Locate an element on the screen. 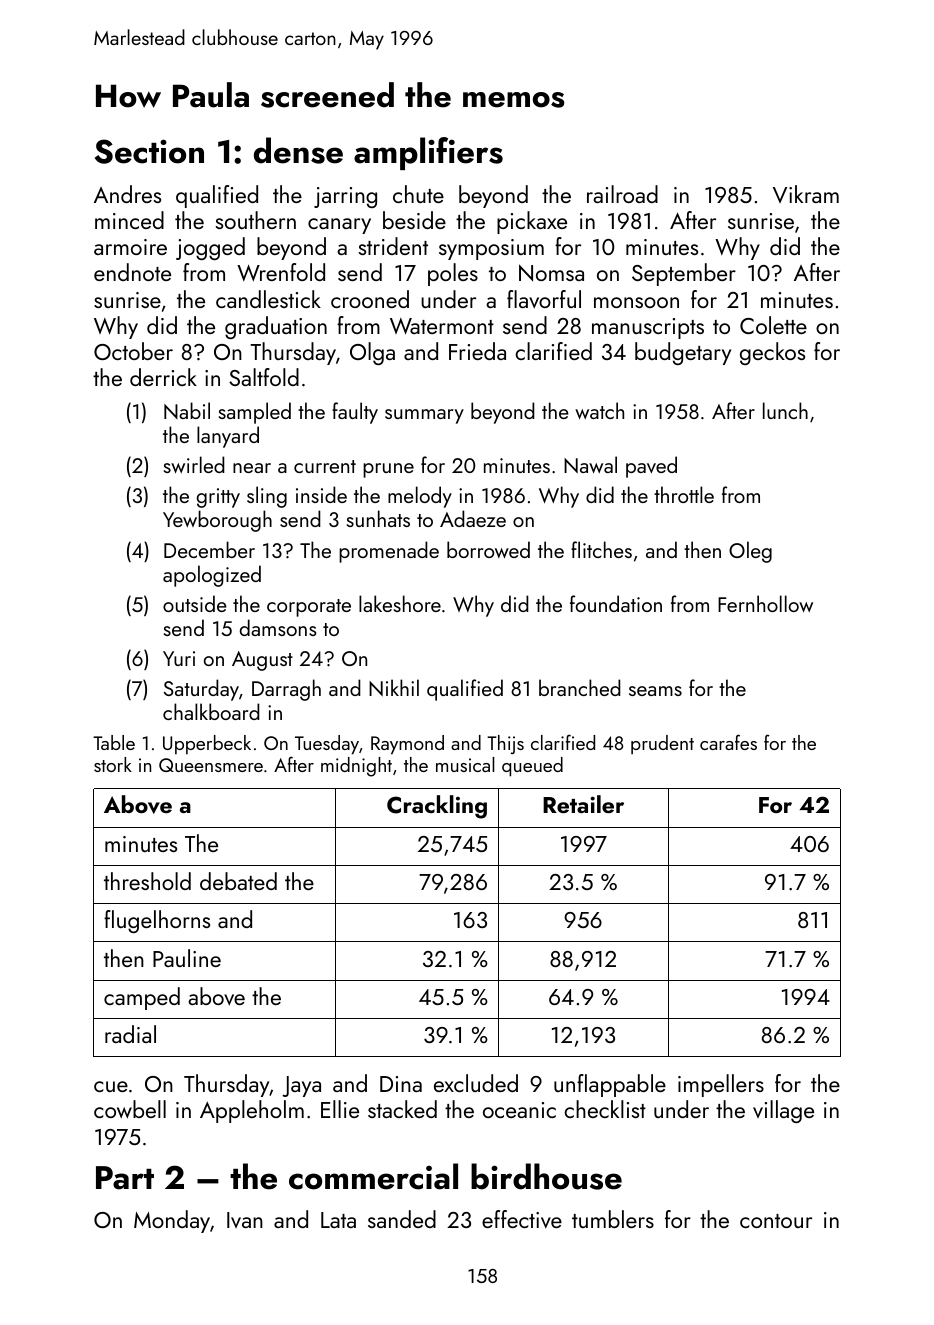  stacked is located at coordinates (402, 1109).
